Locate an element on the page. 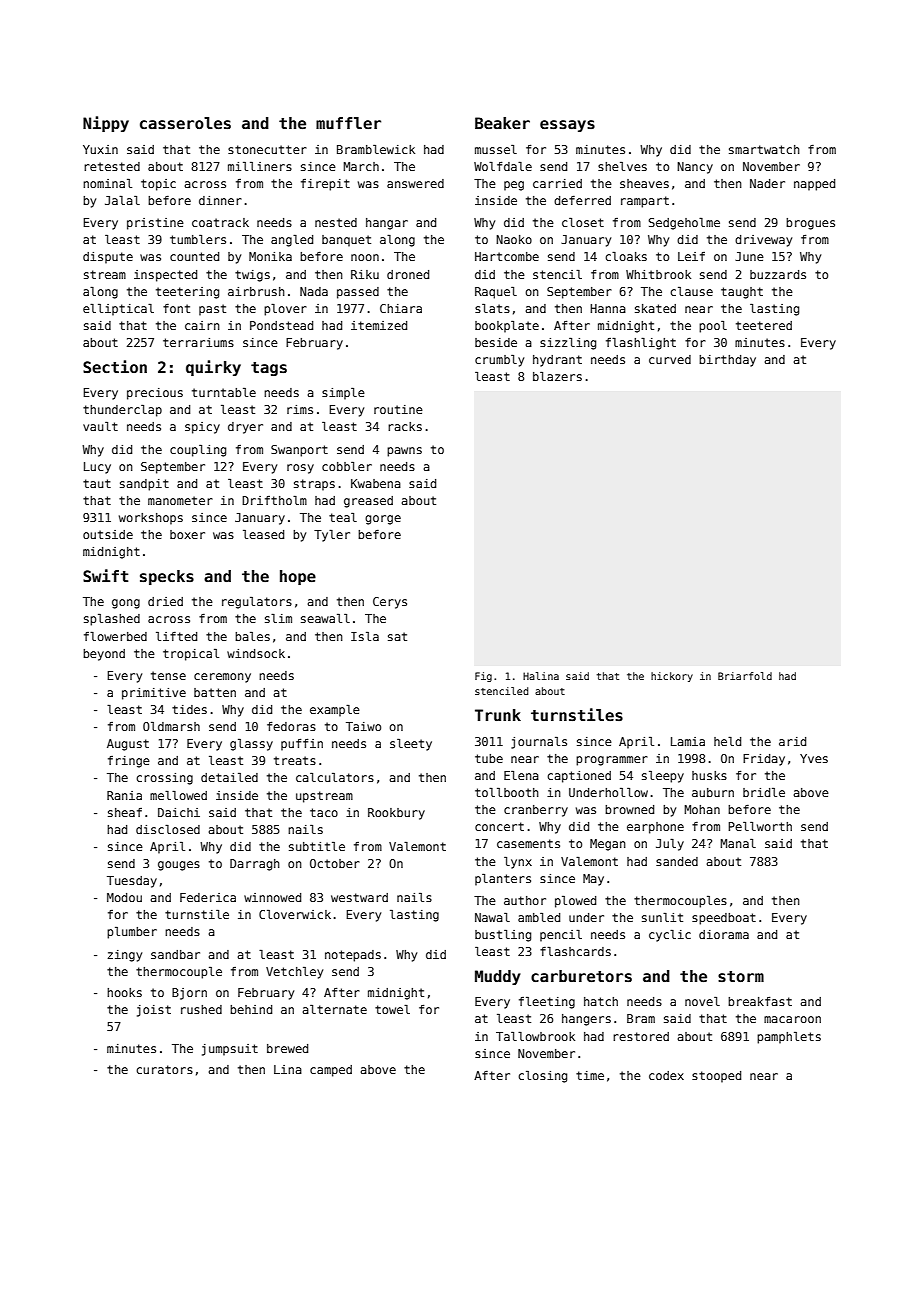  stonecutter is located at coordinates (267, 149).
